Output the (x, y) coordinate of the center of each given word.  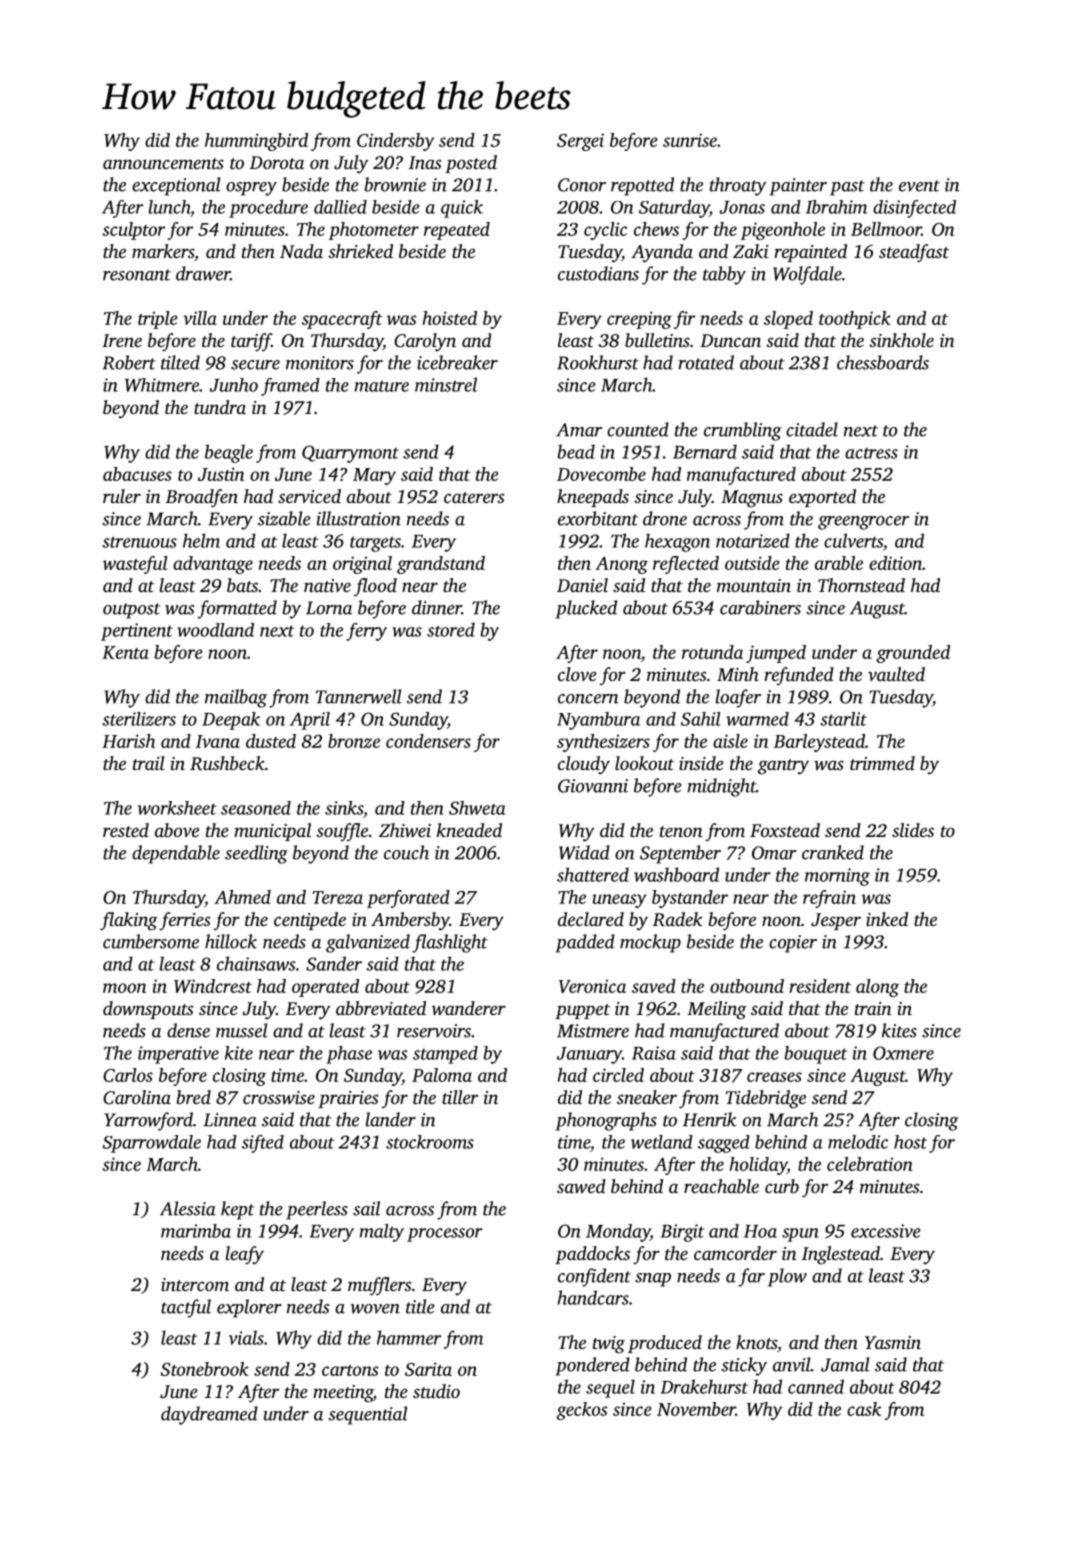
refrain (829, 899)
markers (163, 251)
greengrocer (863, 523)
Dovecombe (601, 474)
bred (194, 1097)
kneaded (469, 830)
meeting (343, 1394)
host (910, 1142)
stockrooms (430, 1142)
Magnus (752, 499)
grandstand (441, 565)
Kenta (125, 652)
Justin (221, 474)
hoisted (450, 318)
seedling (256, 854)
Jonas (742, 207)
